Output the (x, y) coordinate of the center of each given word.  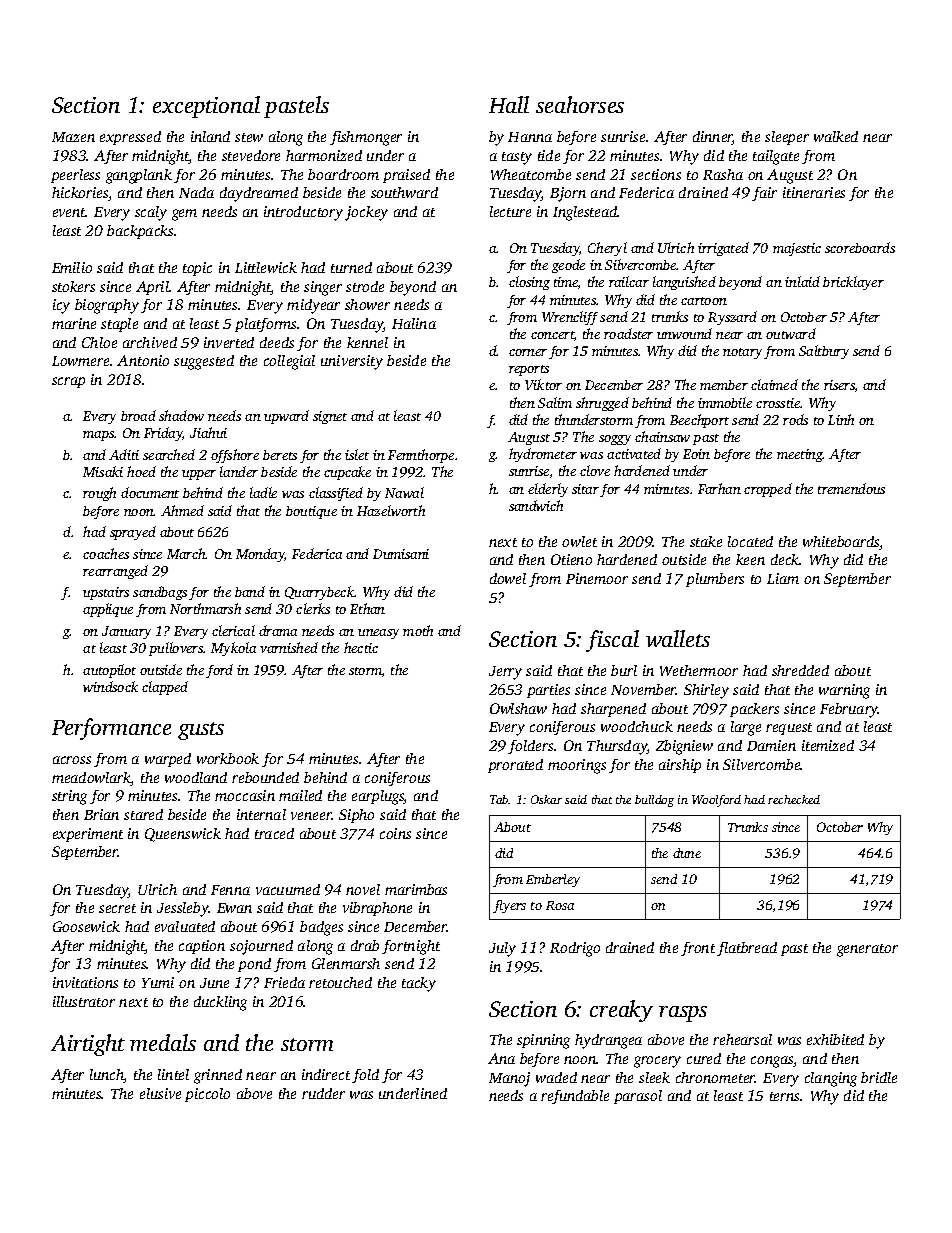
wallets (678, 638)
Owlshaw (518, 708)
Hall (509, 104)
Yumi (158, 982)
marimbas (416, 889)
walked (836, 136)
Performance (111, 729)
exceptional (206, 107)
